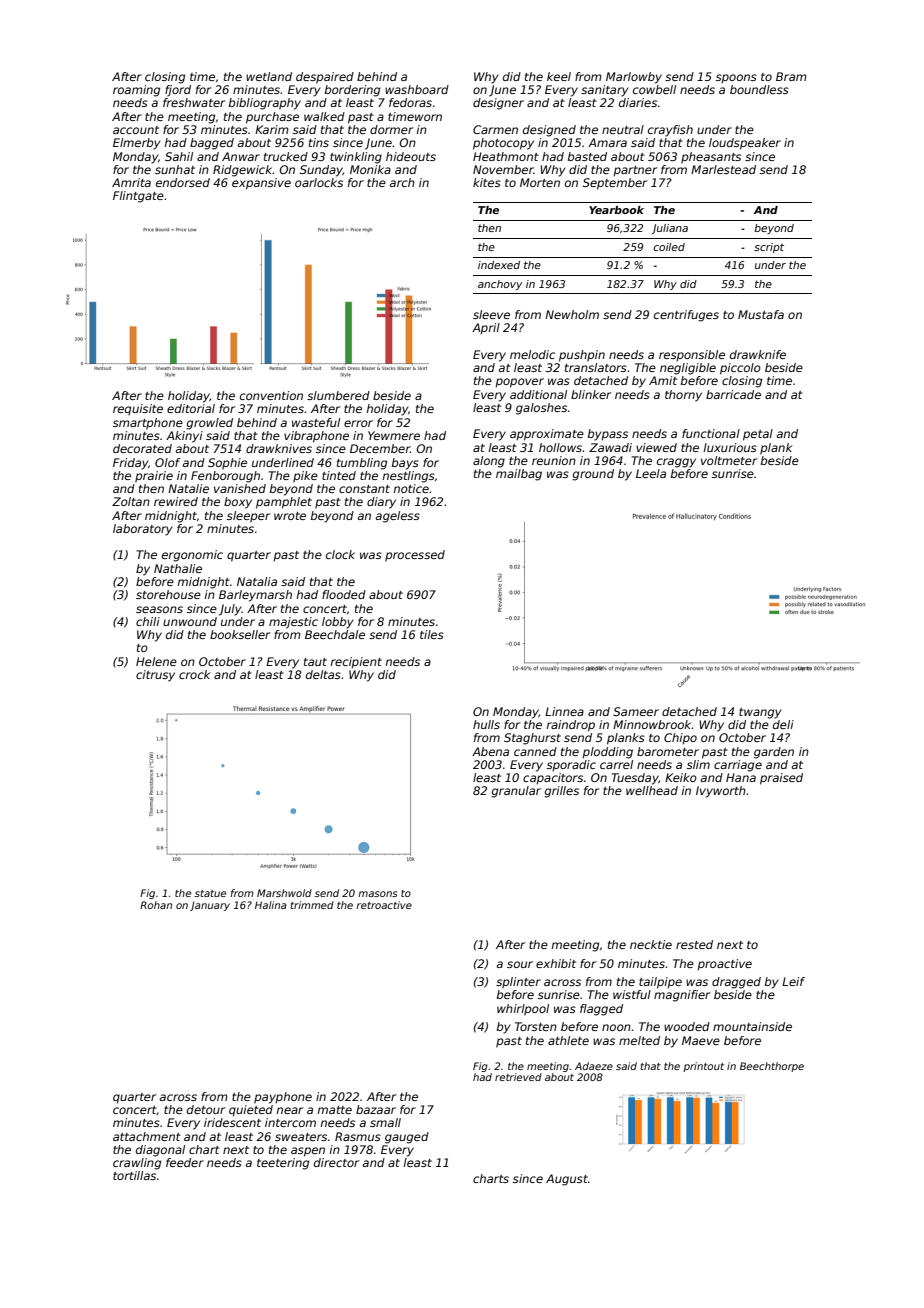 The height and width of the document is (1308, 924). What do you see at coordinates (791, 76) in the document?
I see `Bram` at bounding box center [791, 76].
